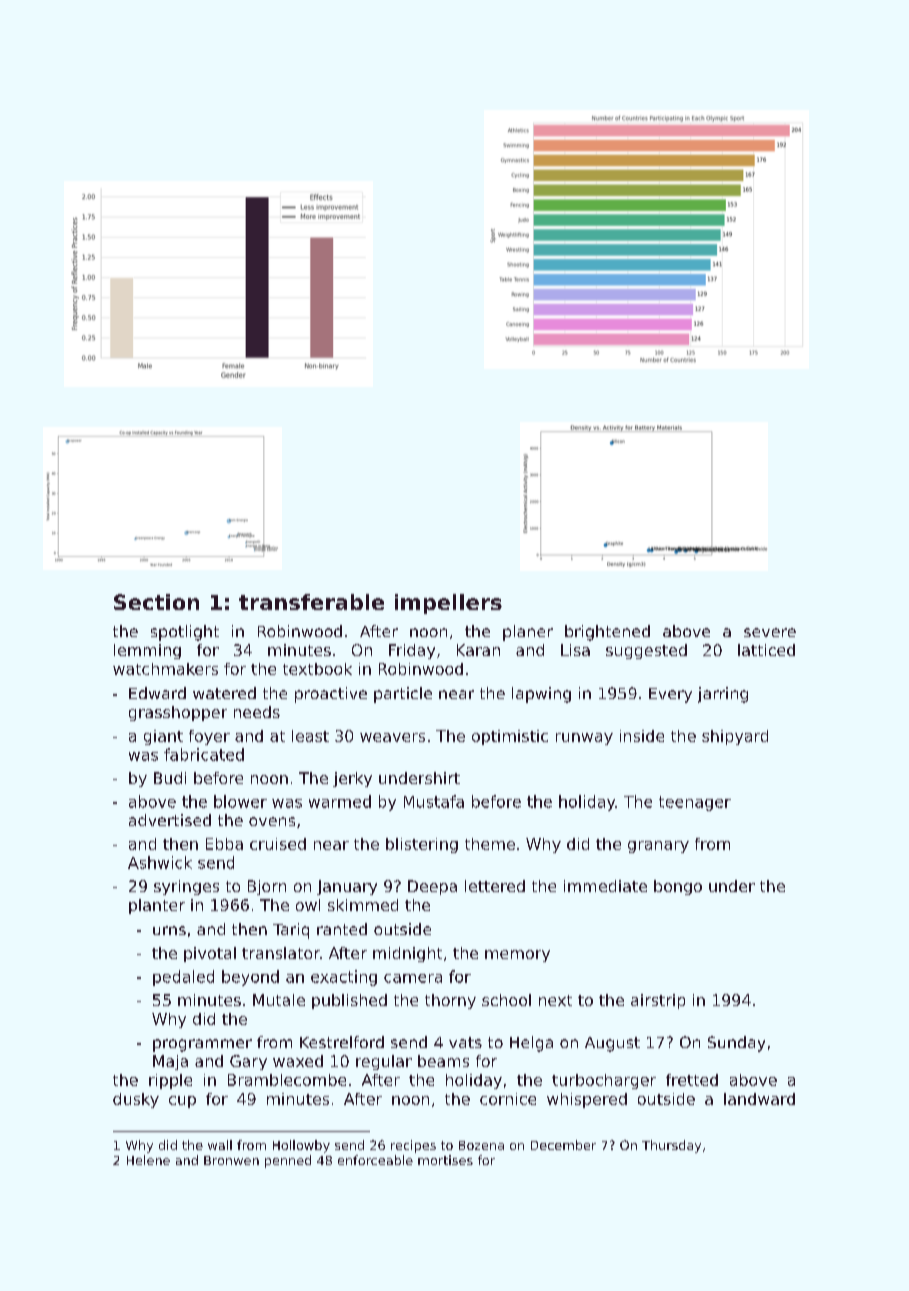  Describe the element at coordinates (148, 1160) in the screenshot. I see `Helene` at that location.
